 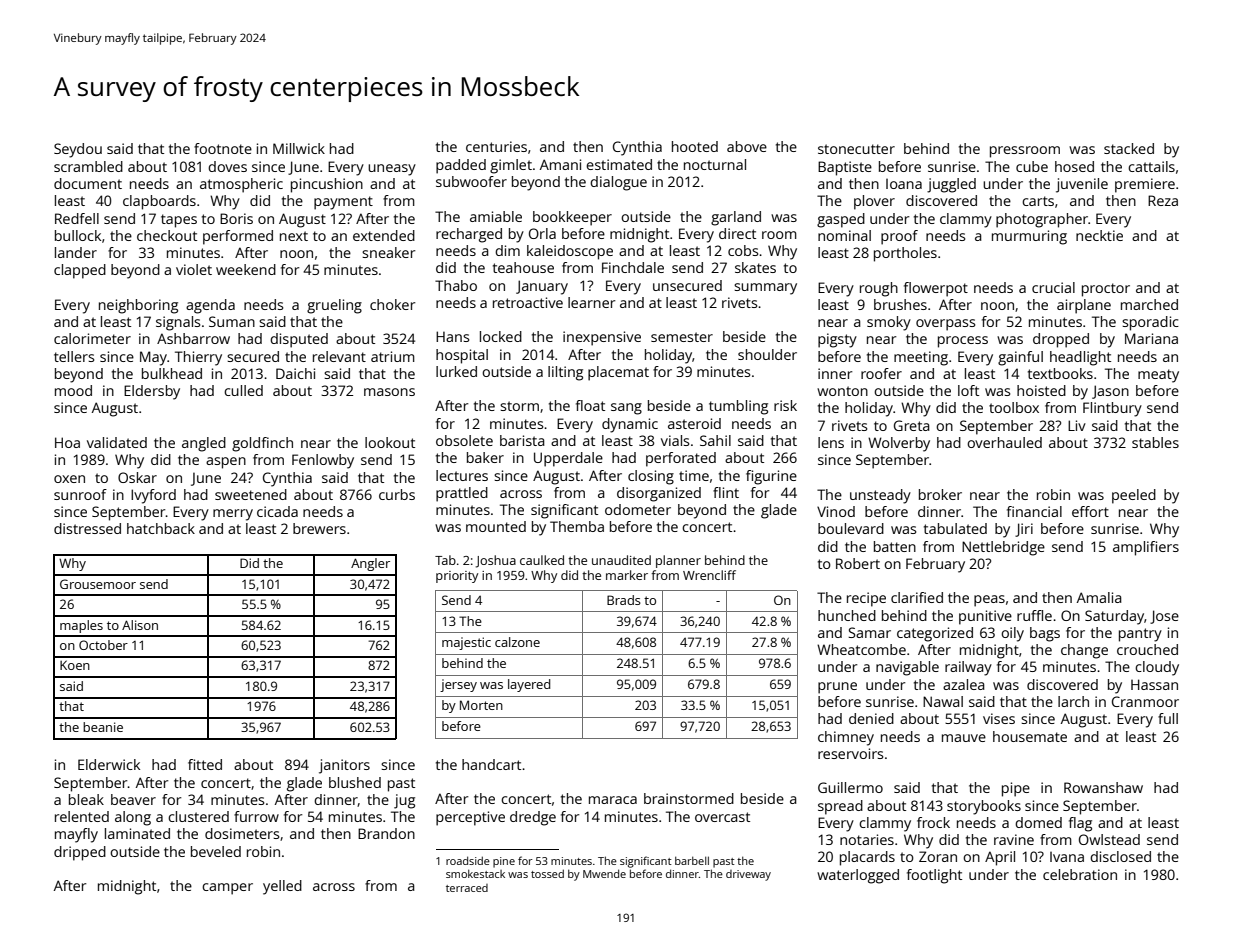 What do you see at coordinates (81, 626) in the screenshot?
I see `maples` at bounding box center [81, 626].
